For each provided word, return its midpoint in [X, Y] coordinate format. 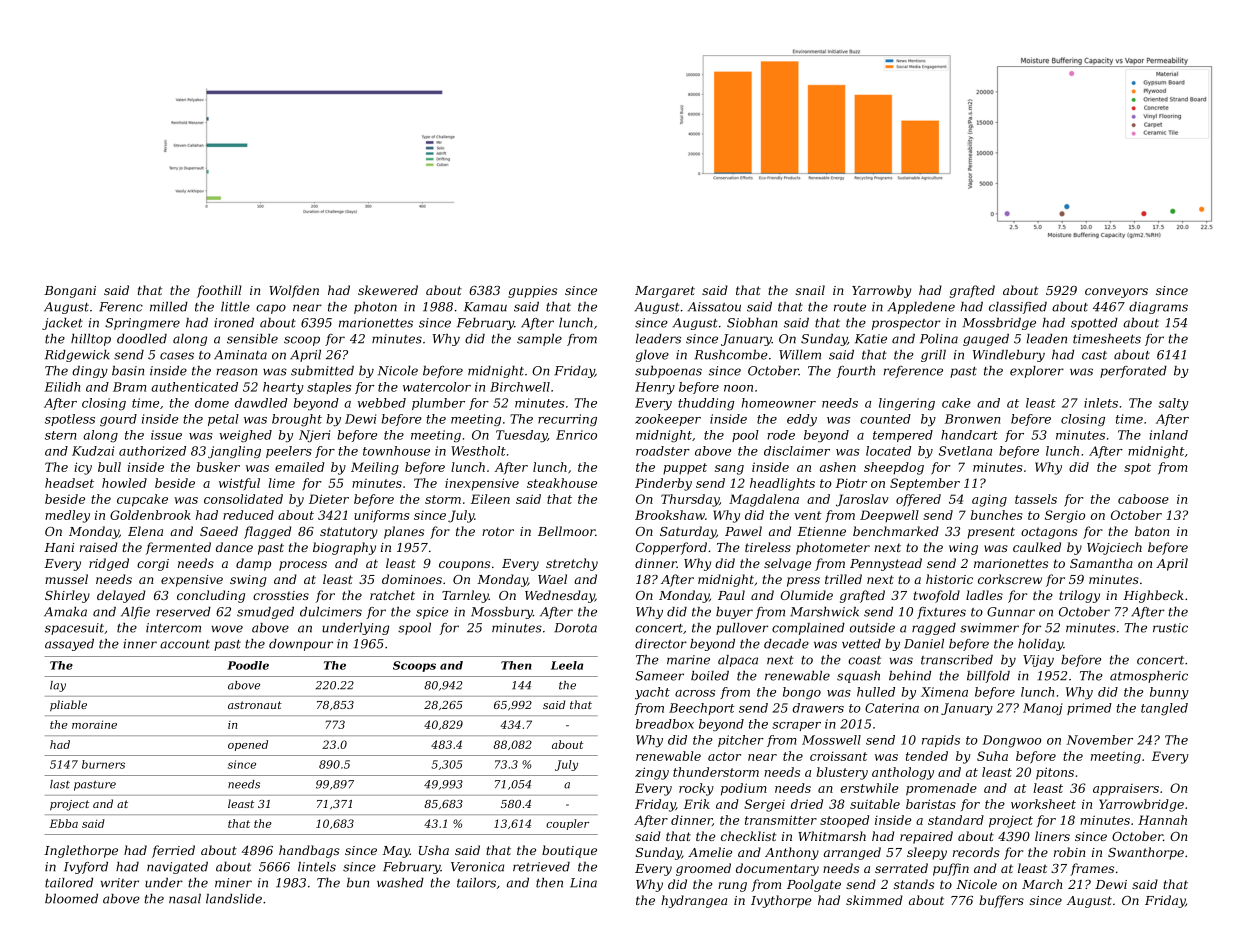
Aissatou [714, 307]
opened [248, 745]
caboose [1143, 499]
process [303, 566]
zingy [652, 773]
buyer [734, 613]
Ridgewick [77, 356]
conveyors [1116, 293]
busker [218, 467]
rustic [1170, 628]
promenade [941, 789]
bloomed [71, 899]
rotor [498, 531]
